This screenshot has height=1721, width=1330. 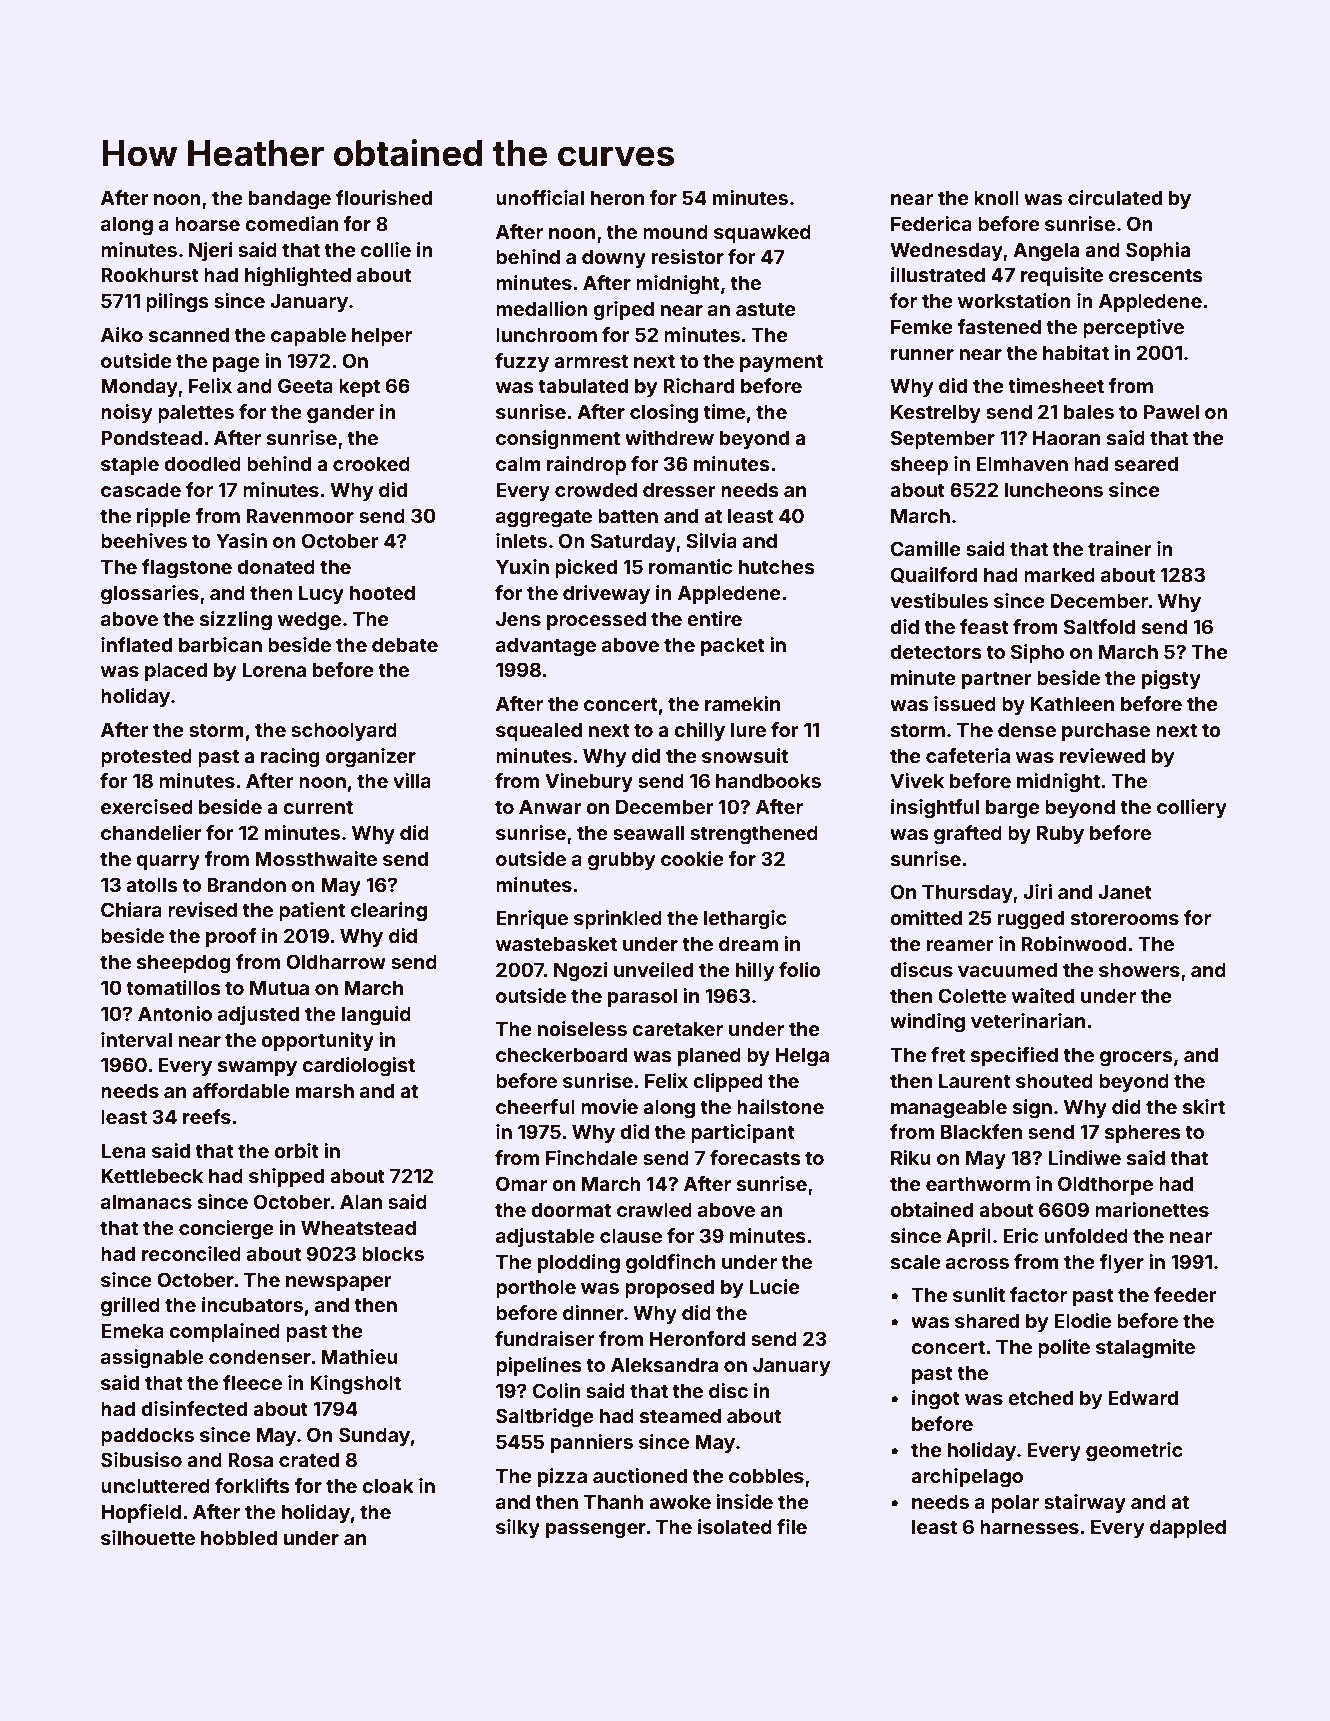 What do you see at coordinates (922, 326) in the screenshot?
I see `Femke` at bounding box center [922, 326].
